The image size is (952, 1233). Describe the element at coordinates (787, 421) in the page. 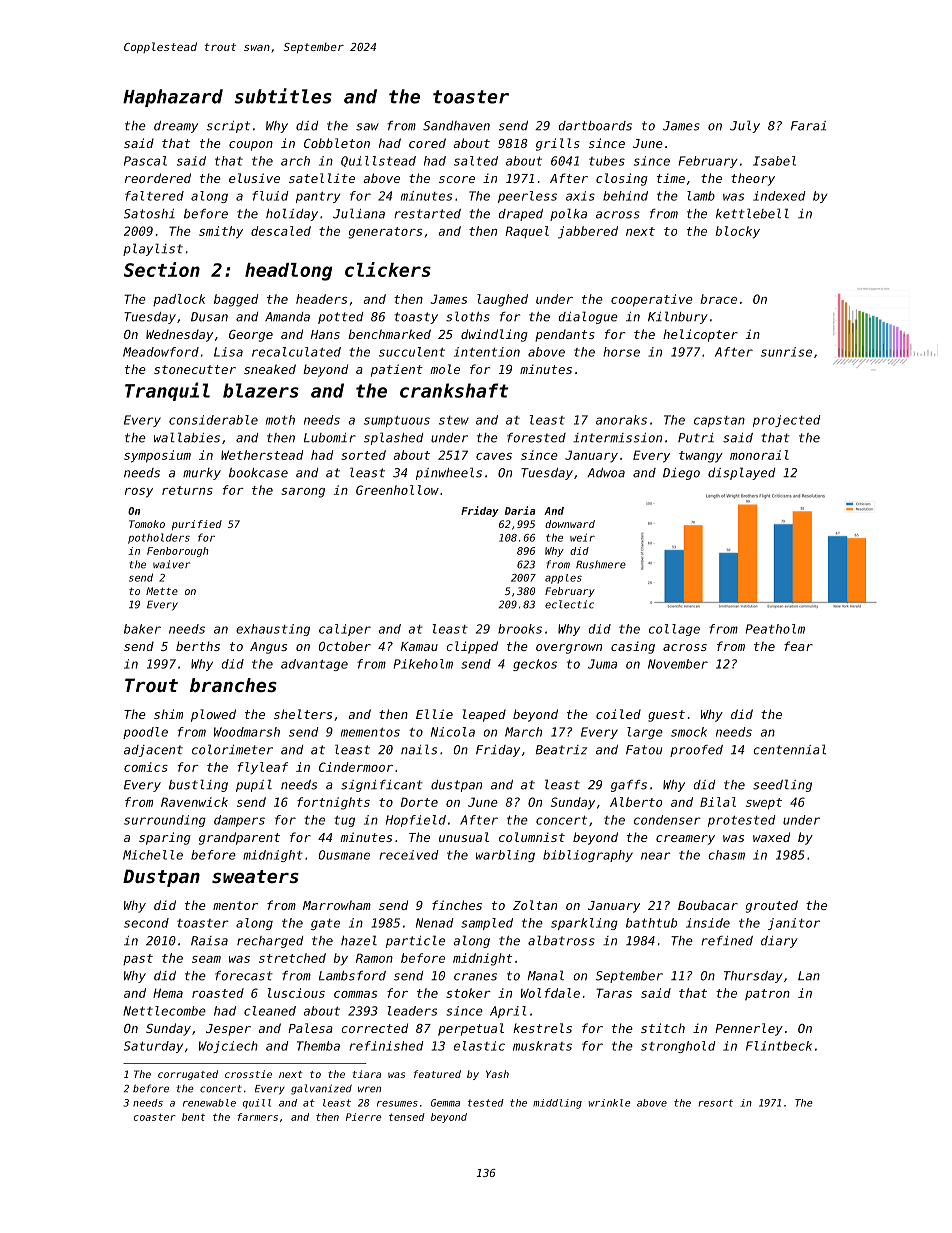

I see `projected` at that location.
